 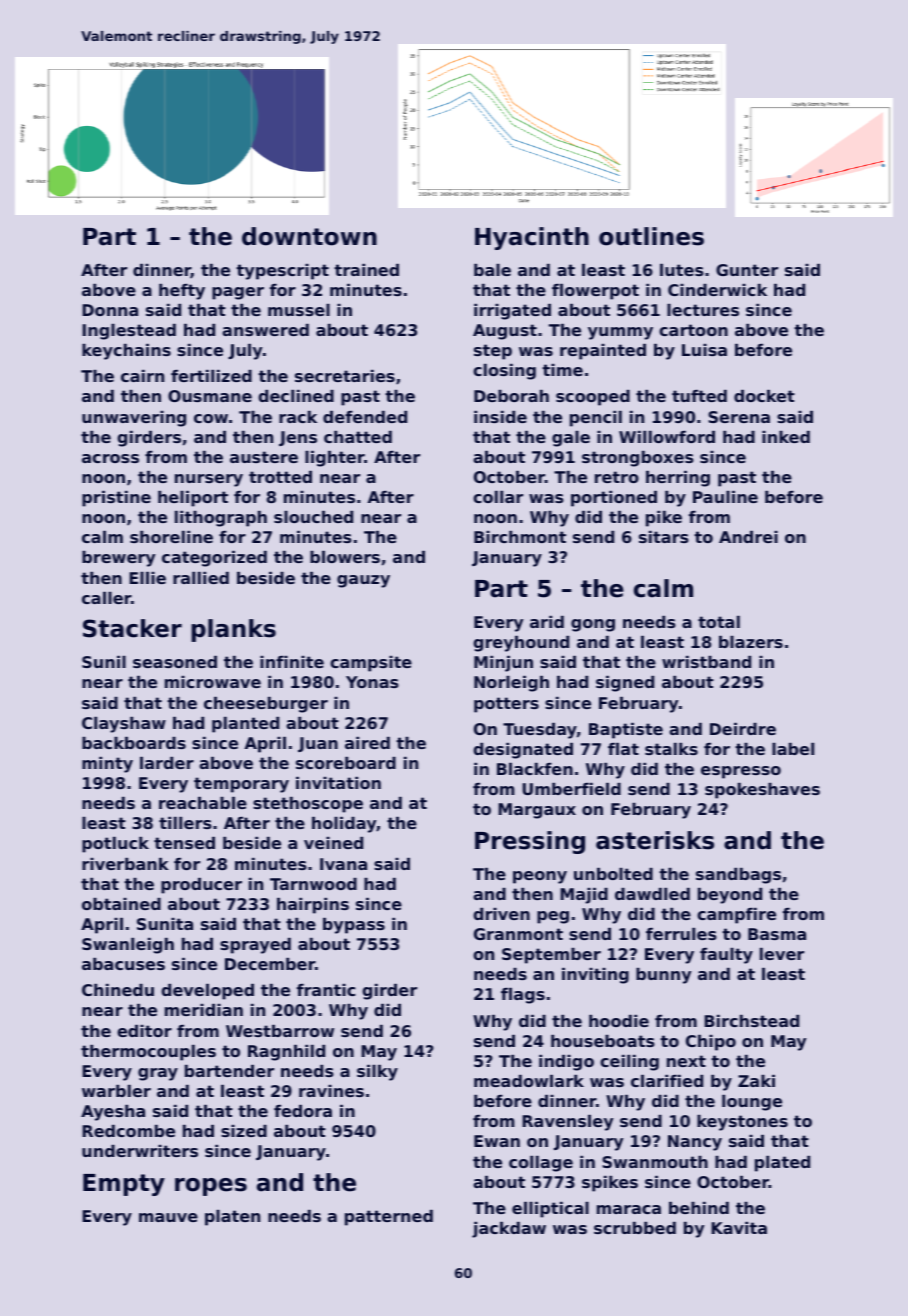 I want to click on Sunil, so click(x=104, y=662).
